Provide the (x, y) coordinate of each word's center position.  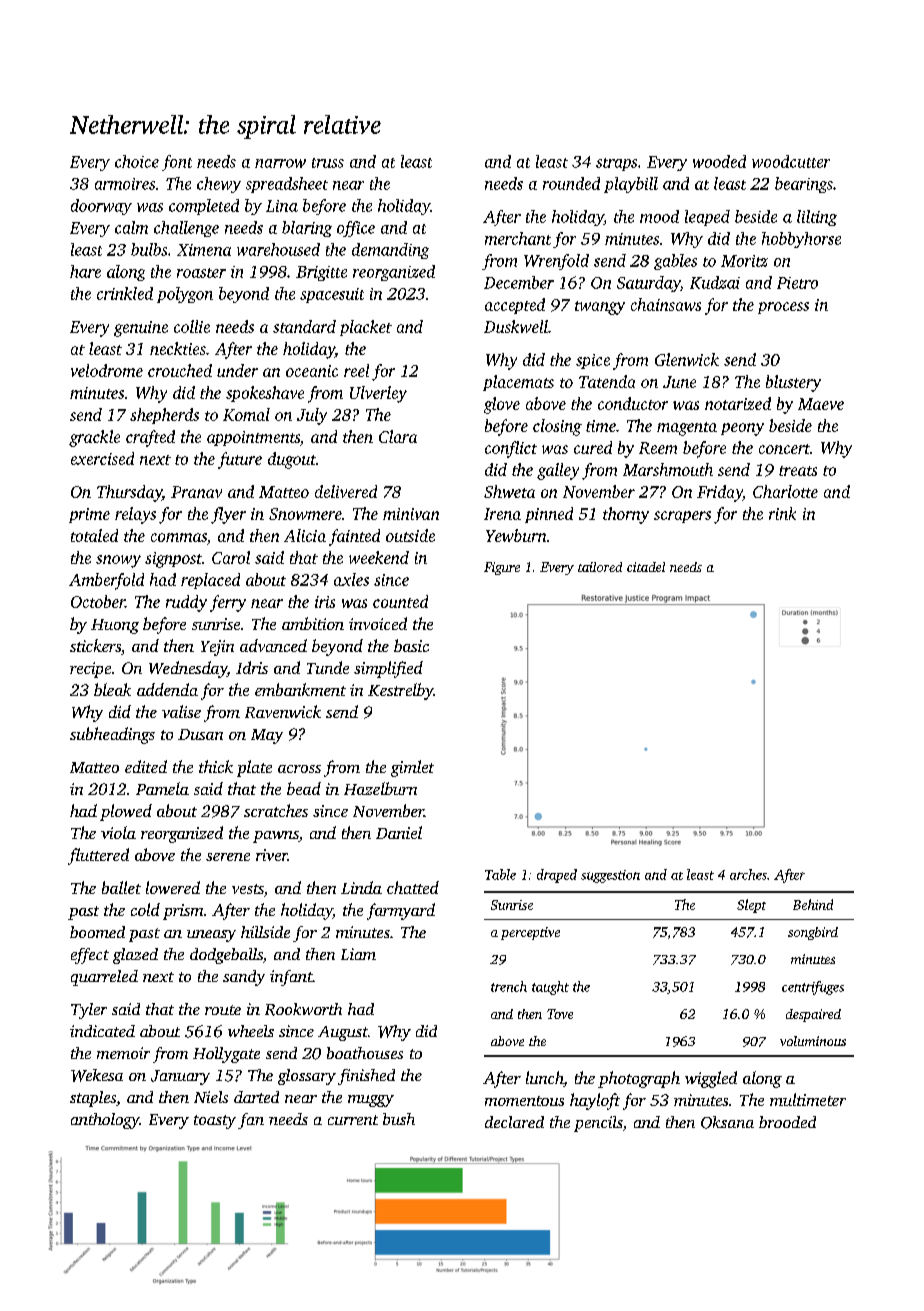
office (356, 229)
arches (748, 874)
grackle (94, 438)
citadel (646, 567)
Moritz (744, 261)
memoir (123, 1053)
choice (137, 161)
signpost (173, 560)
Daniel (399, 832)
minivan (411, 514)
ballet (121, 887)
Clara (398, 436)
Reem (658, 448)
